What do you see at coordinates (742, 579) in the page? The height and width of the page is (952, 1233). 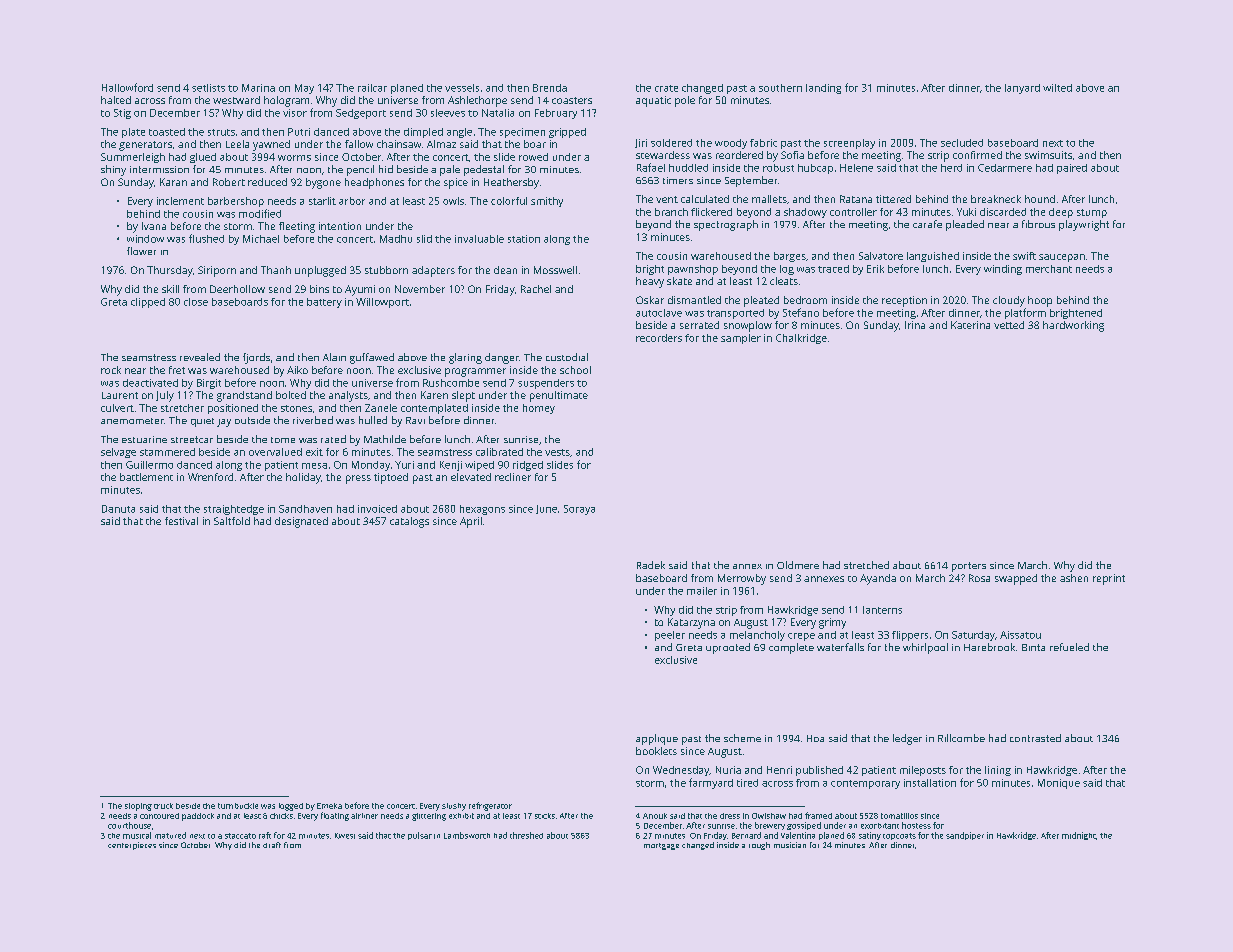 I see `Merrowby` at bounding box center [742, 579].
